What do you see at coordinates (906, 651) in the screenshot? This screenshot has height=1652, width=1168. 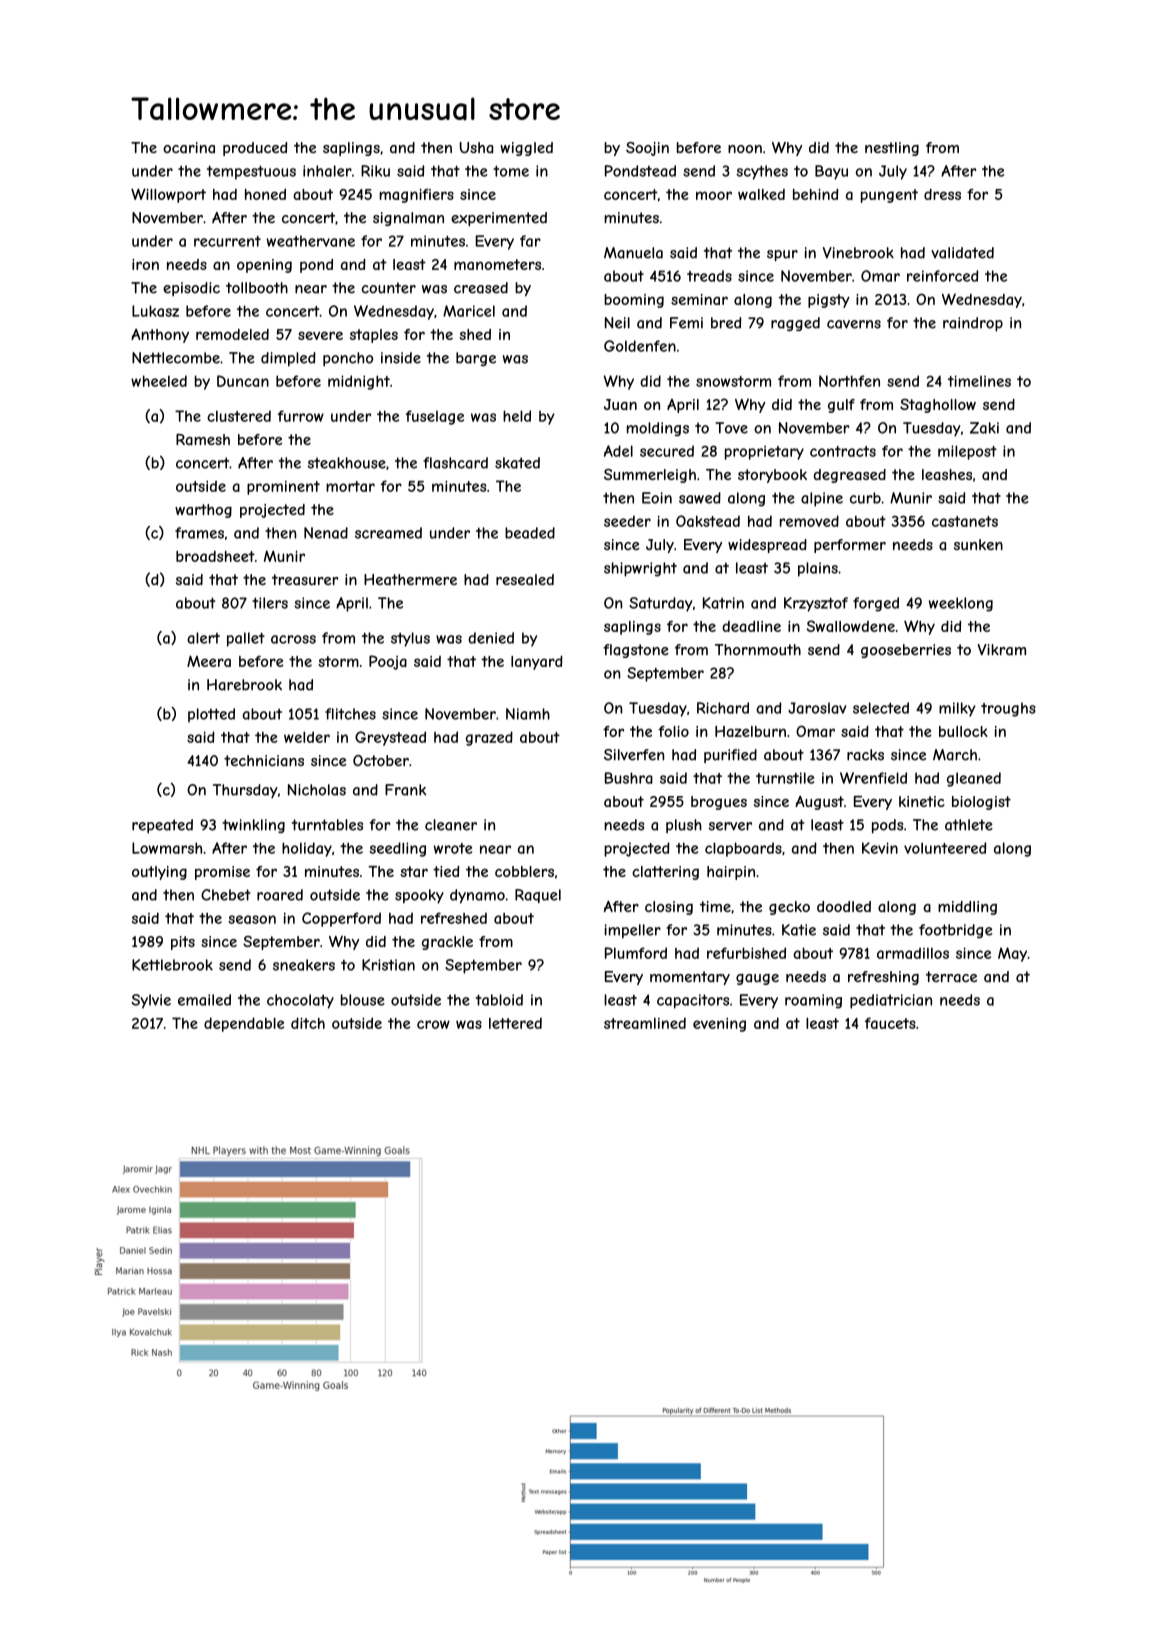 I see `gooseberries` at bounding box center [906, 651].
